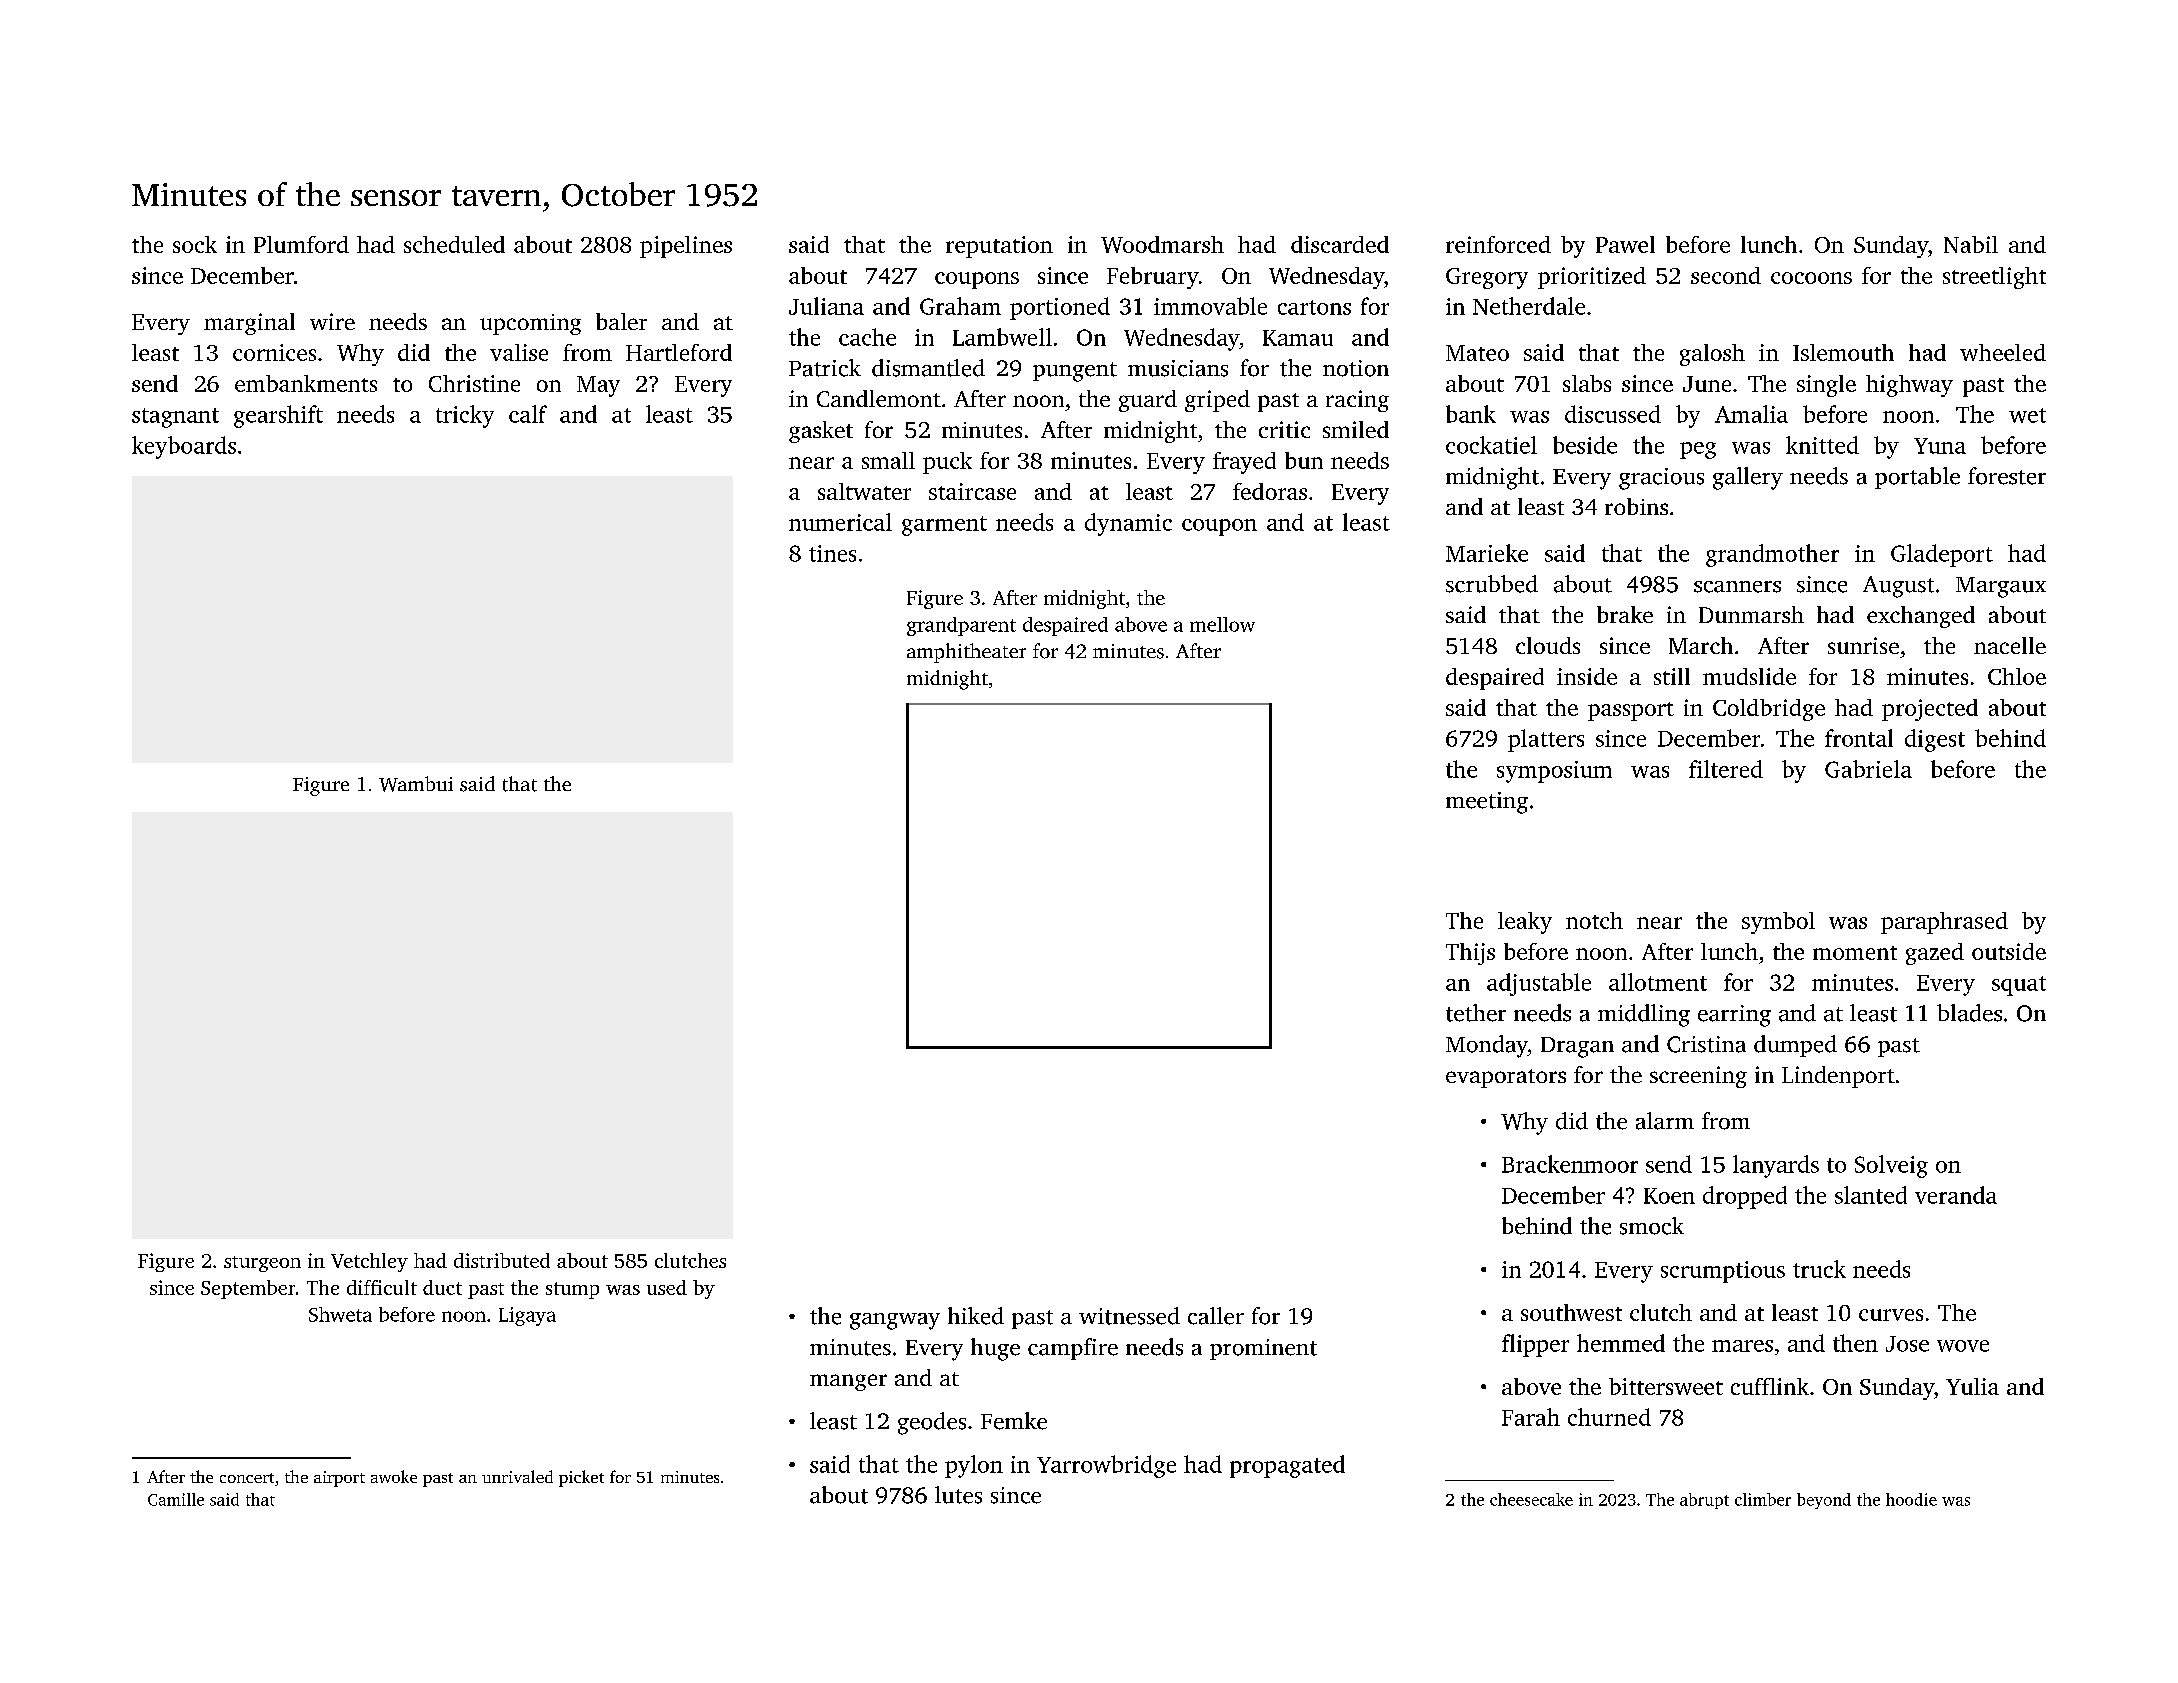 This screenshot has height=1683, width=2178. Describe the element at coordinates (999, 247) in the screenshot. I see `reputation` at that location.
